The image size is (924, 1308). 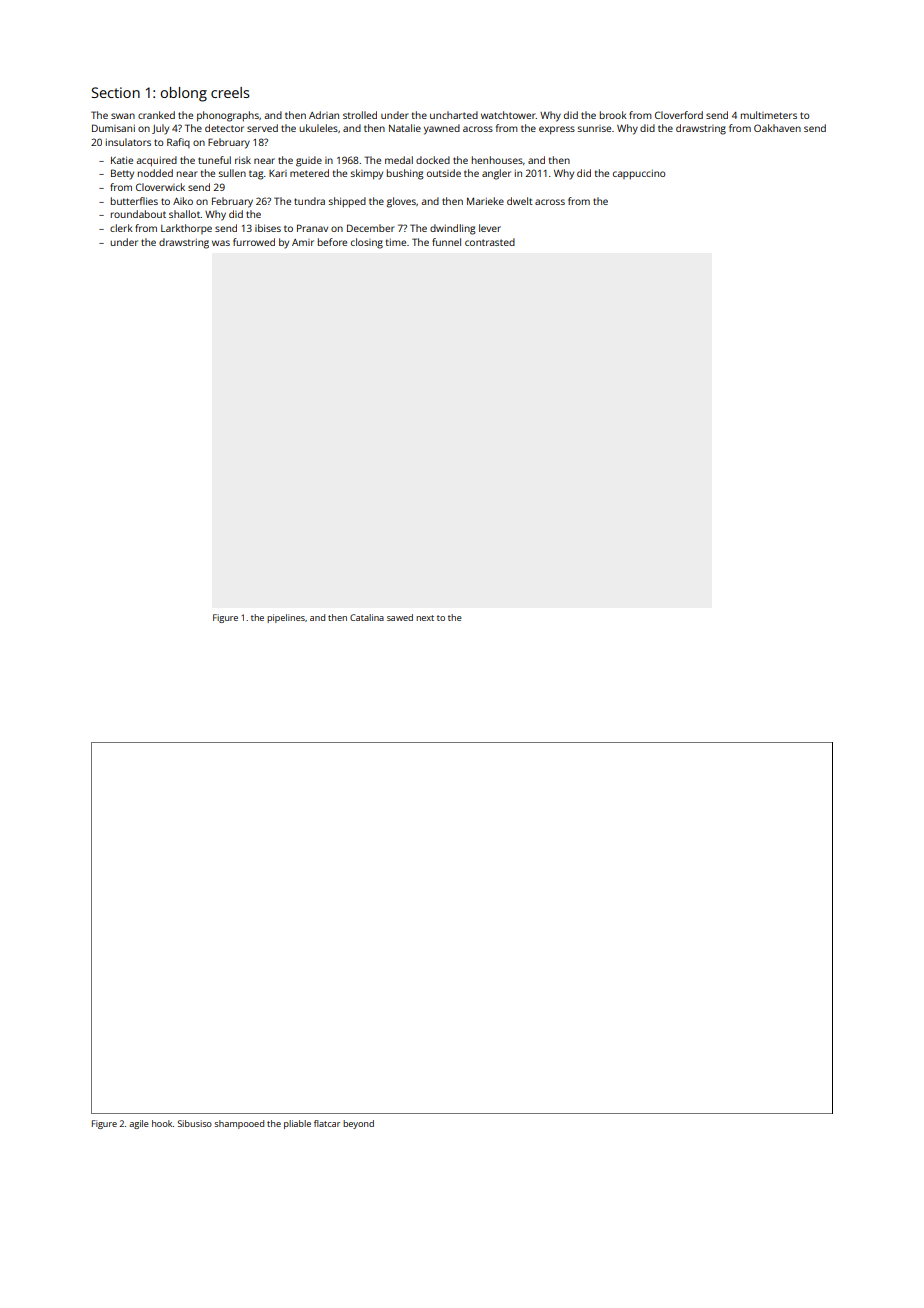 I want to click on Sibusiso, so click(x=195, y=1123).
